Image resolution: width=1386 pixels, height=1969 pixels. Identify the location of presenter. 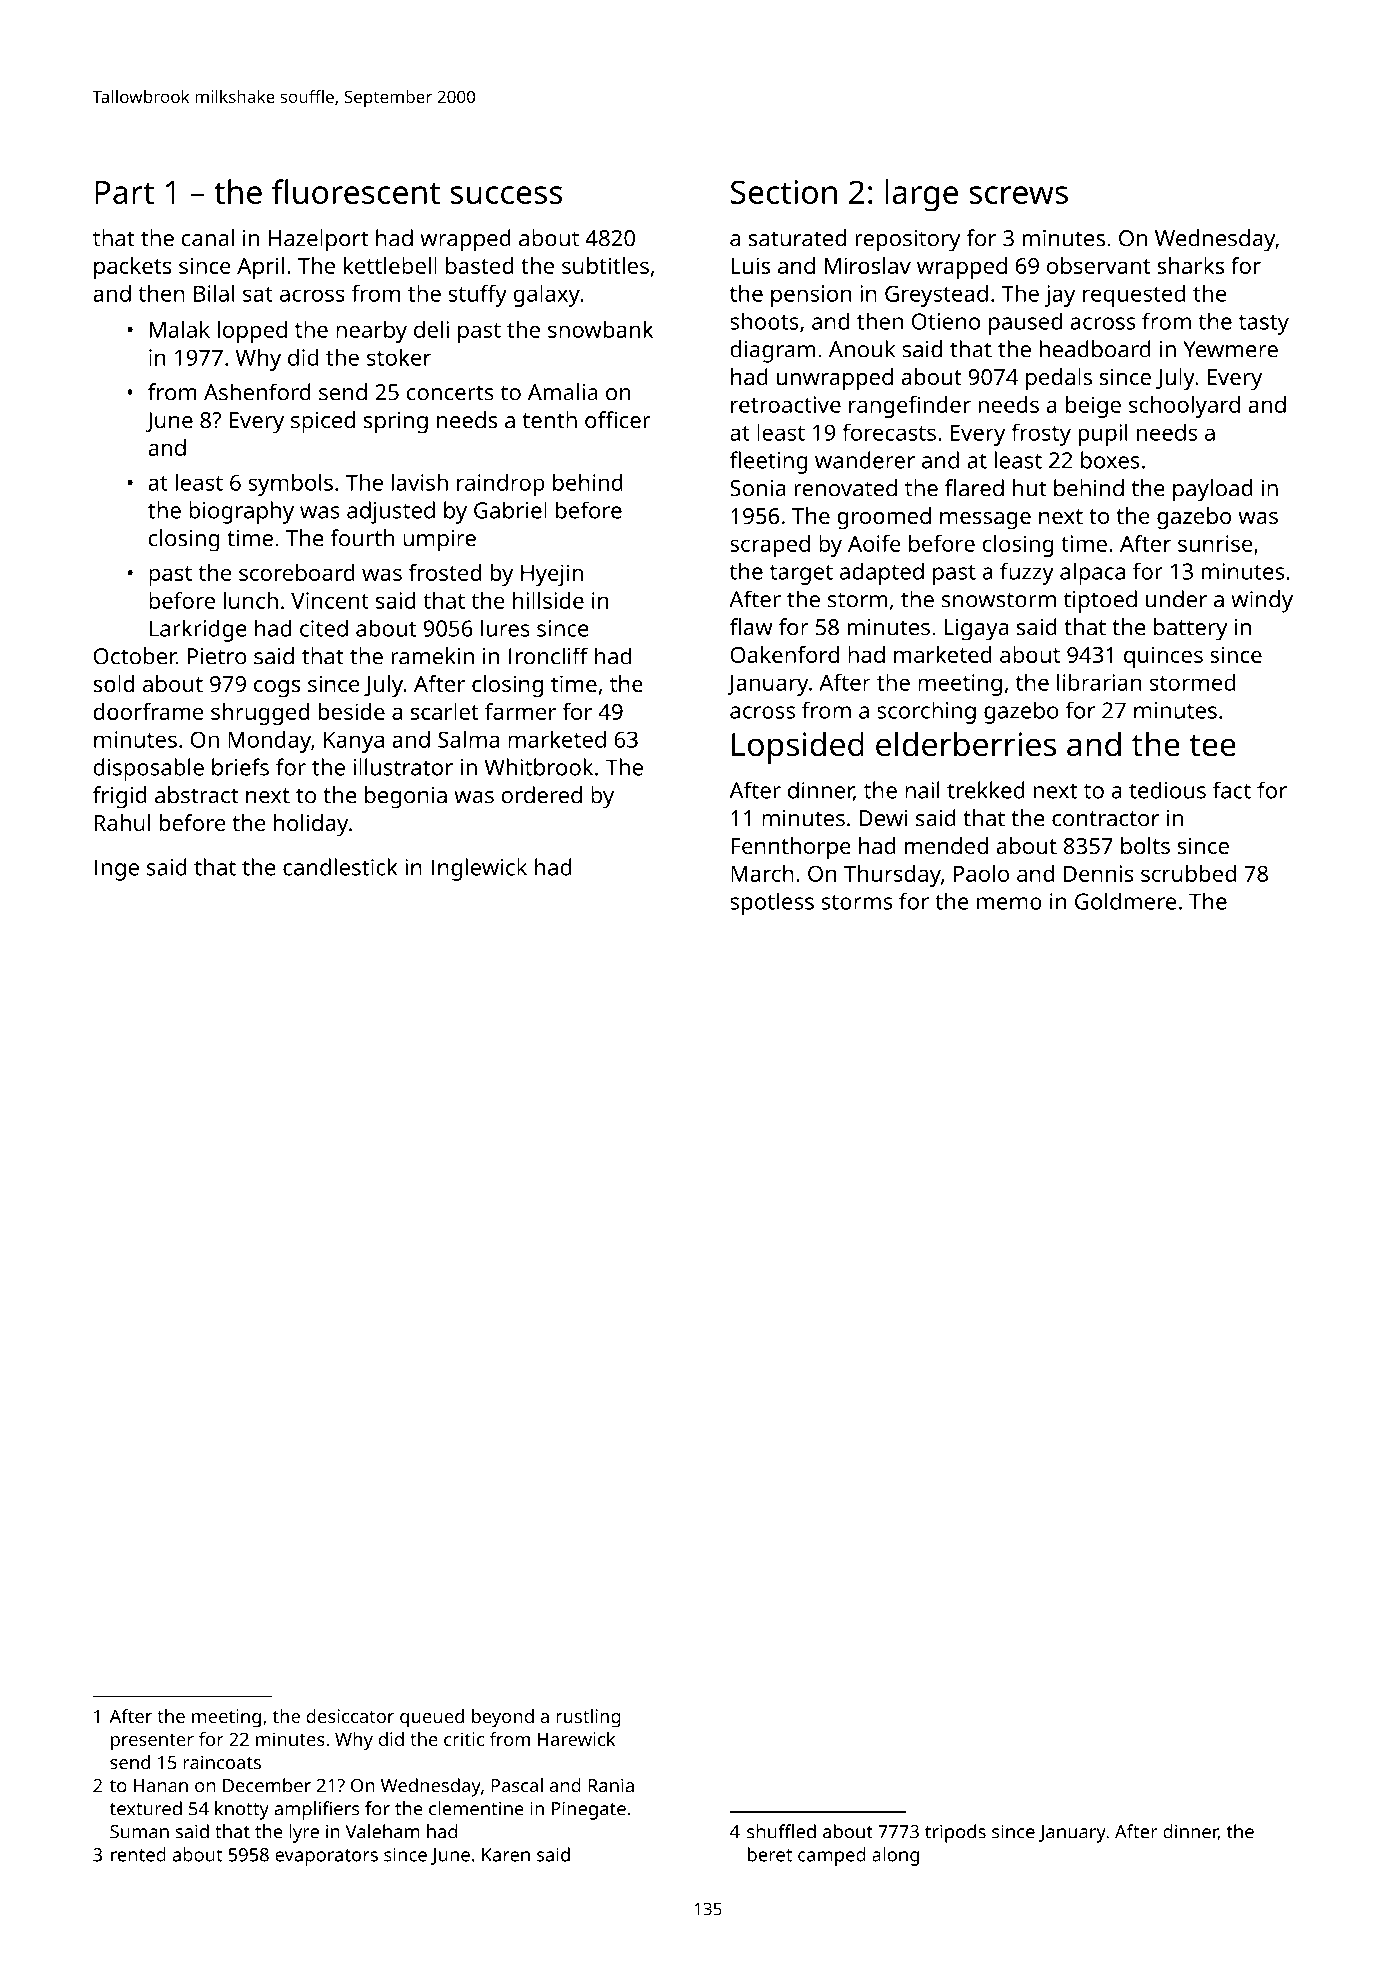
(152, 1742).
